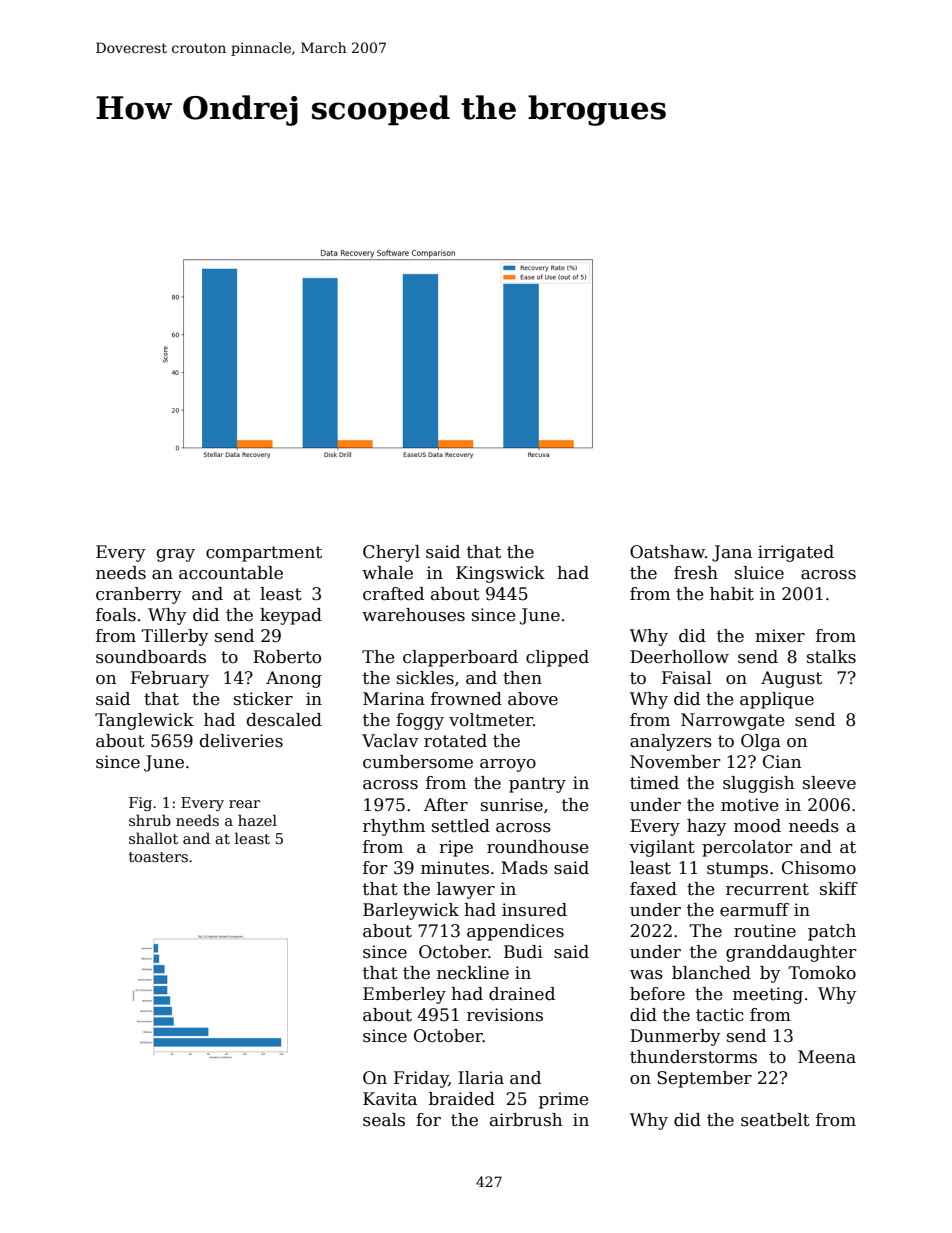  I want to click on Oatshaw, so click(667, 552).
